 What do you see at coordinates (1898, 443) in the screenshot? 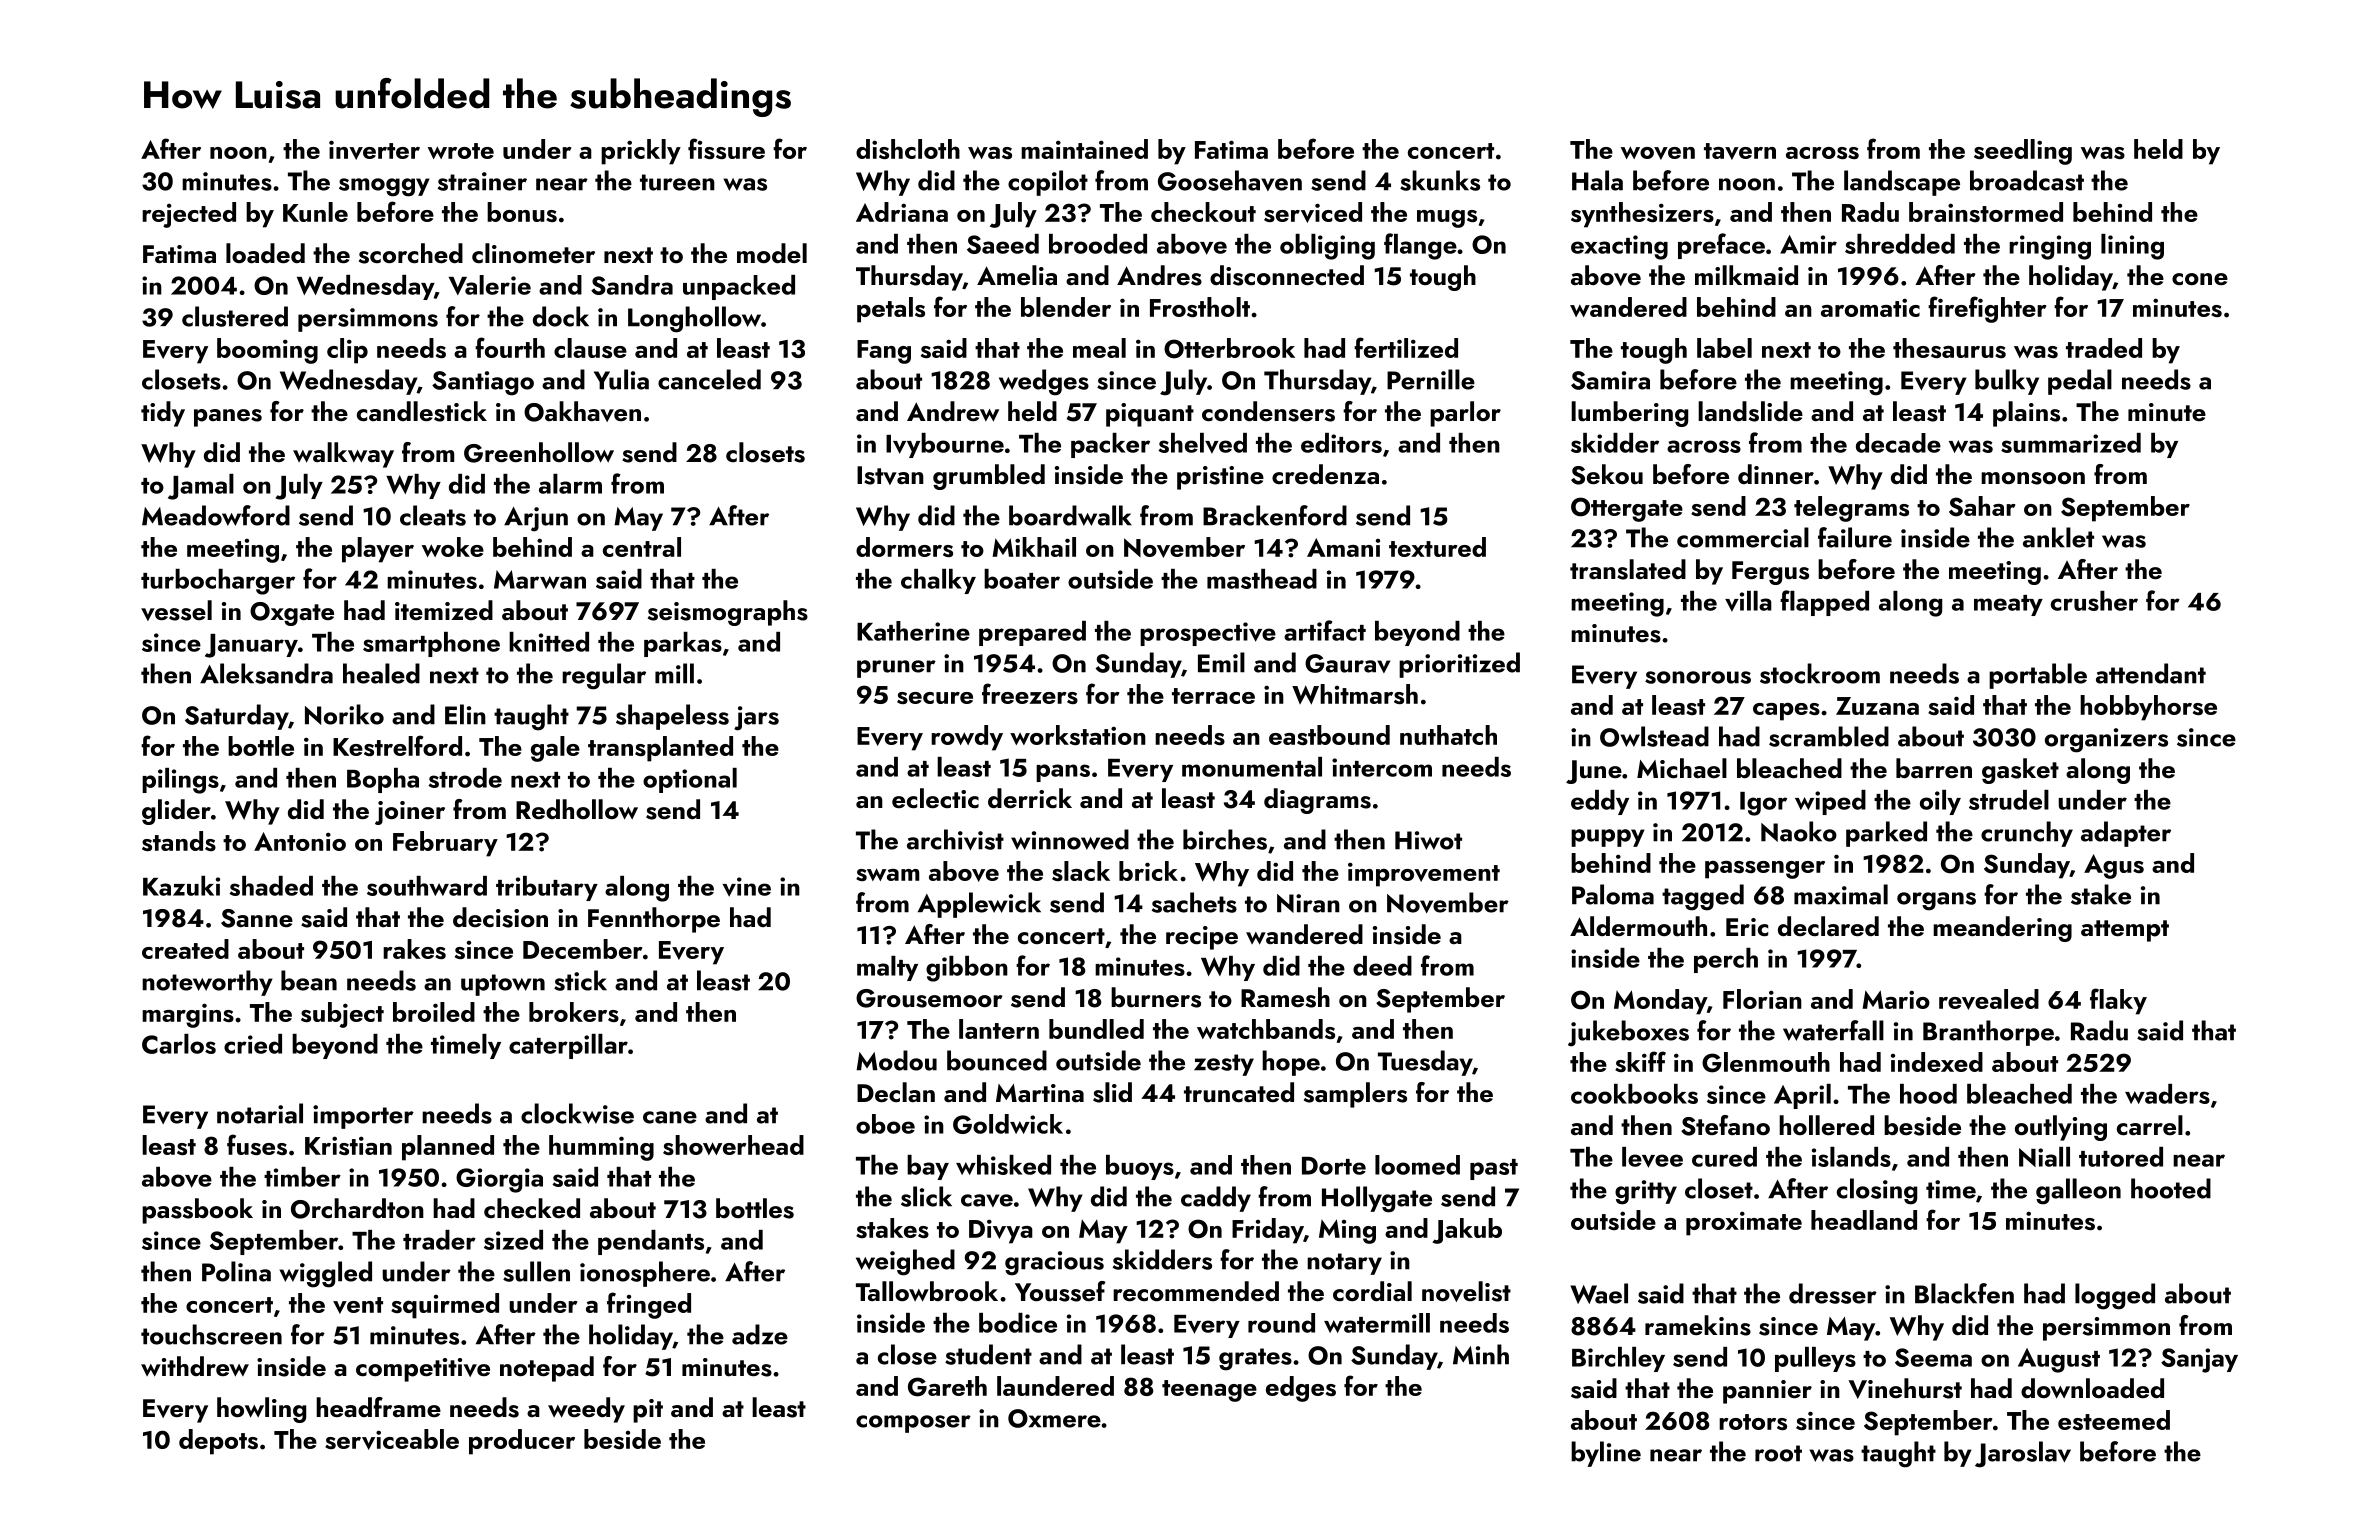
I see `decade` at bounding box center [1898, 443].
